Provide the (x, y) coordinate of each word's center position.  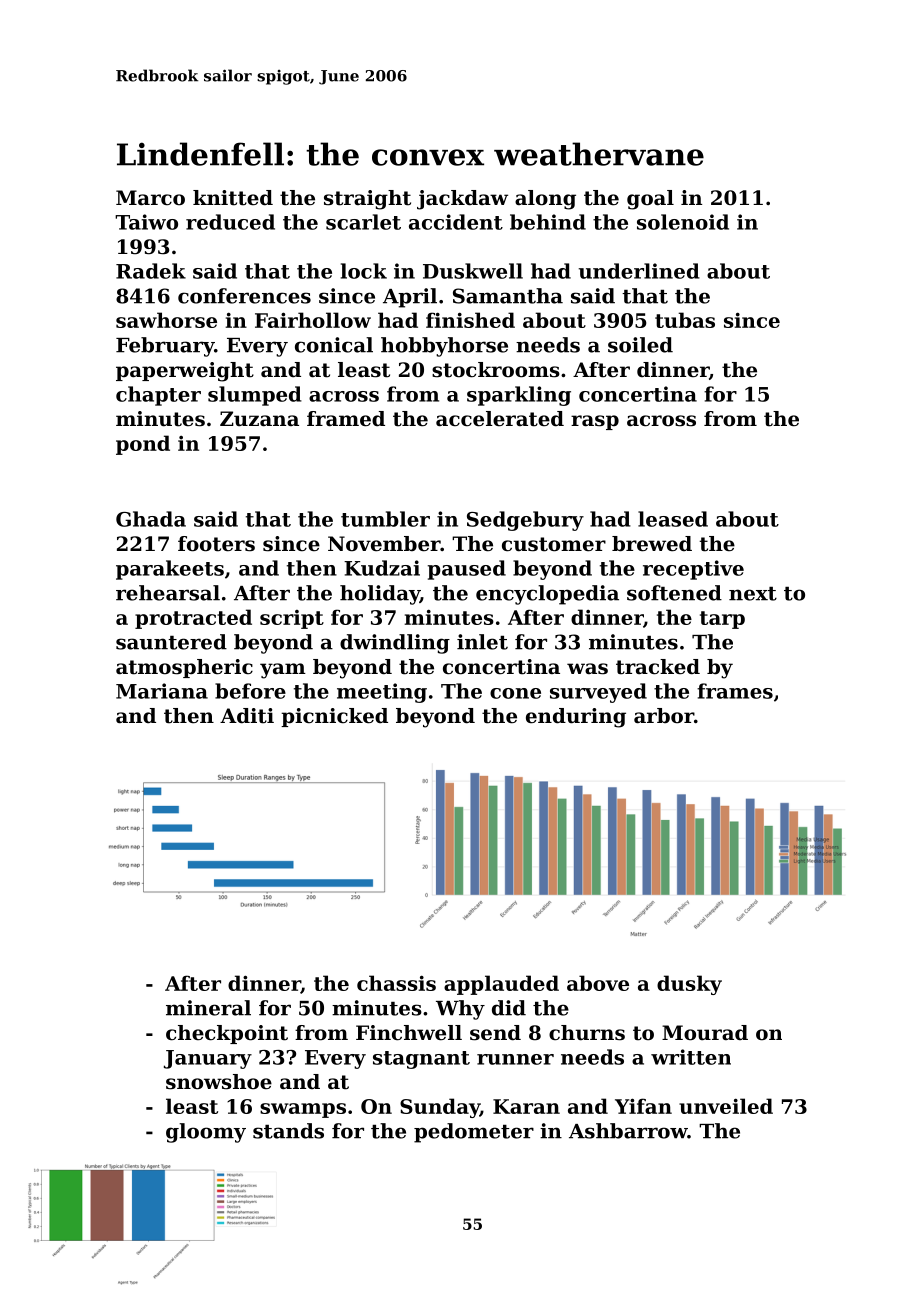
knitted (233, 198)
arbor (664, 716)
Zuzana (259, 419)
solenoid (683, 222)
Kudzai (382, 568)
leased (673, 519)
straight (367, 200)
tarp (722, 620)
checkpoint (227, 1034)
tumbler (385, 519)
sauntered (171, 642)
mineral (208, 1008)
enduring (576, 718)
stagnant (421, 1060)
